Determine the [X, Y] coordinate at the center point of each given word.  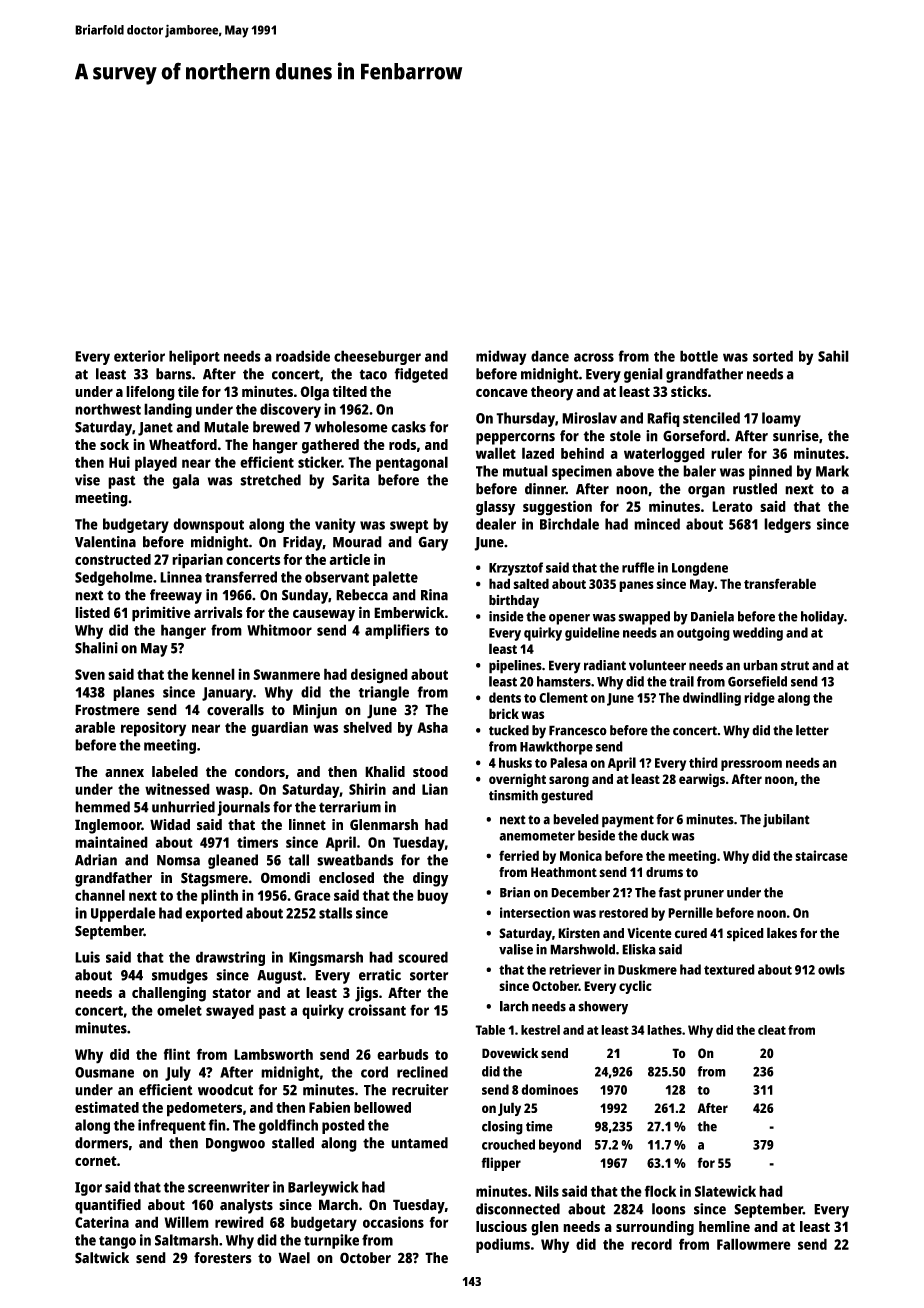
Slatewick [725, 1191]
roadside [303, 356]
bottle [699, 356]
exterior [139, 356]
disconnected [518, 1209]
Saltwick [102, 1258]
